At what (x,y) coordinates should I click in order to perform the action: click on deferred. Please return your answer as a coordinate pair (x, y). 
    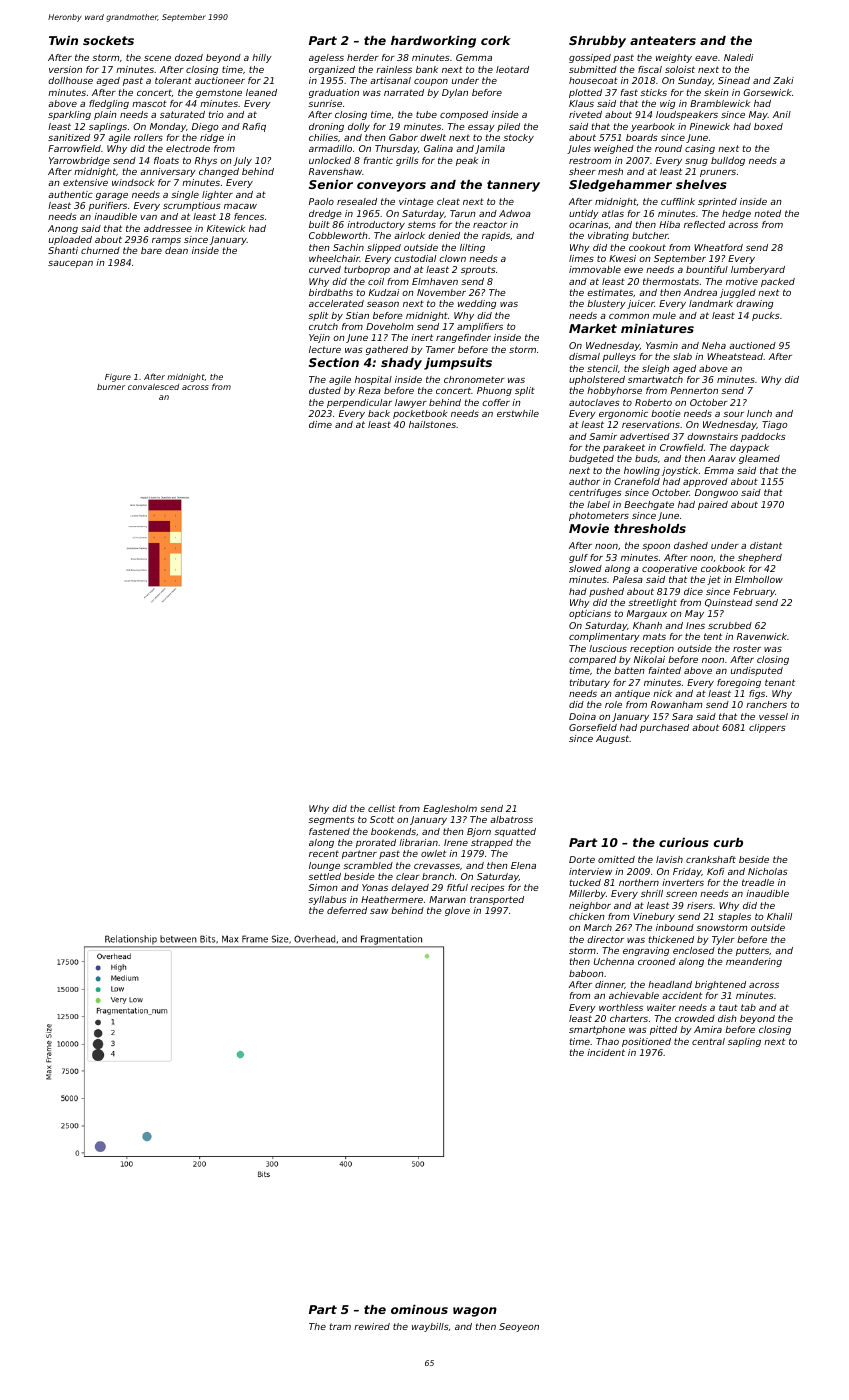
    Looking at the image, I should click on (347, 910).
